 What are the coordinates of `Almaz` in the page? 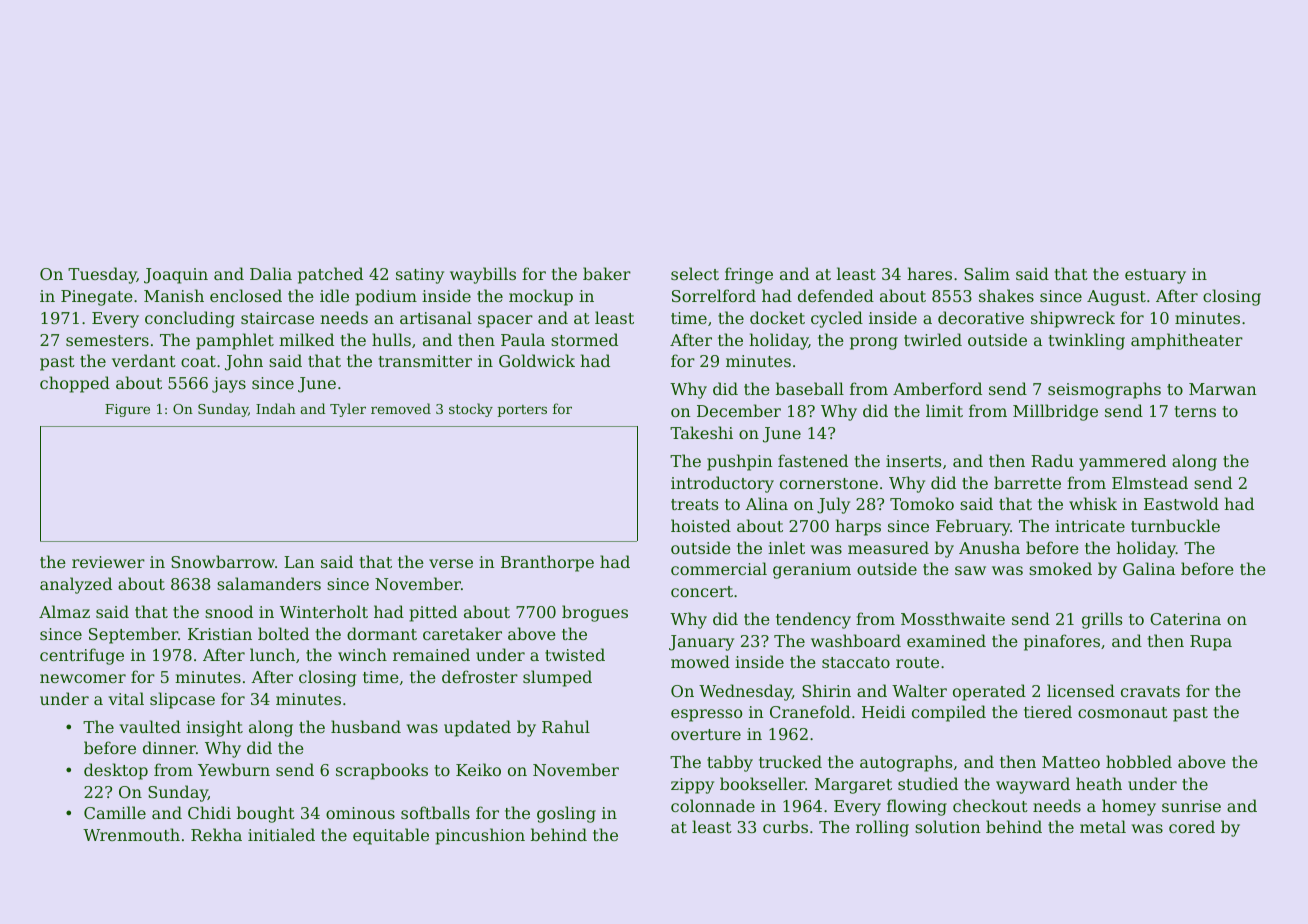 It's located at (64, 611).
